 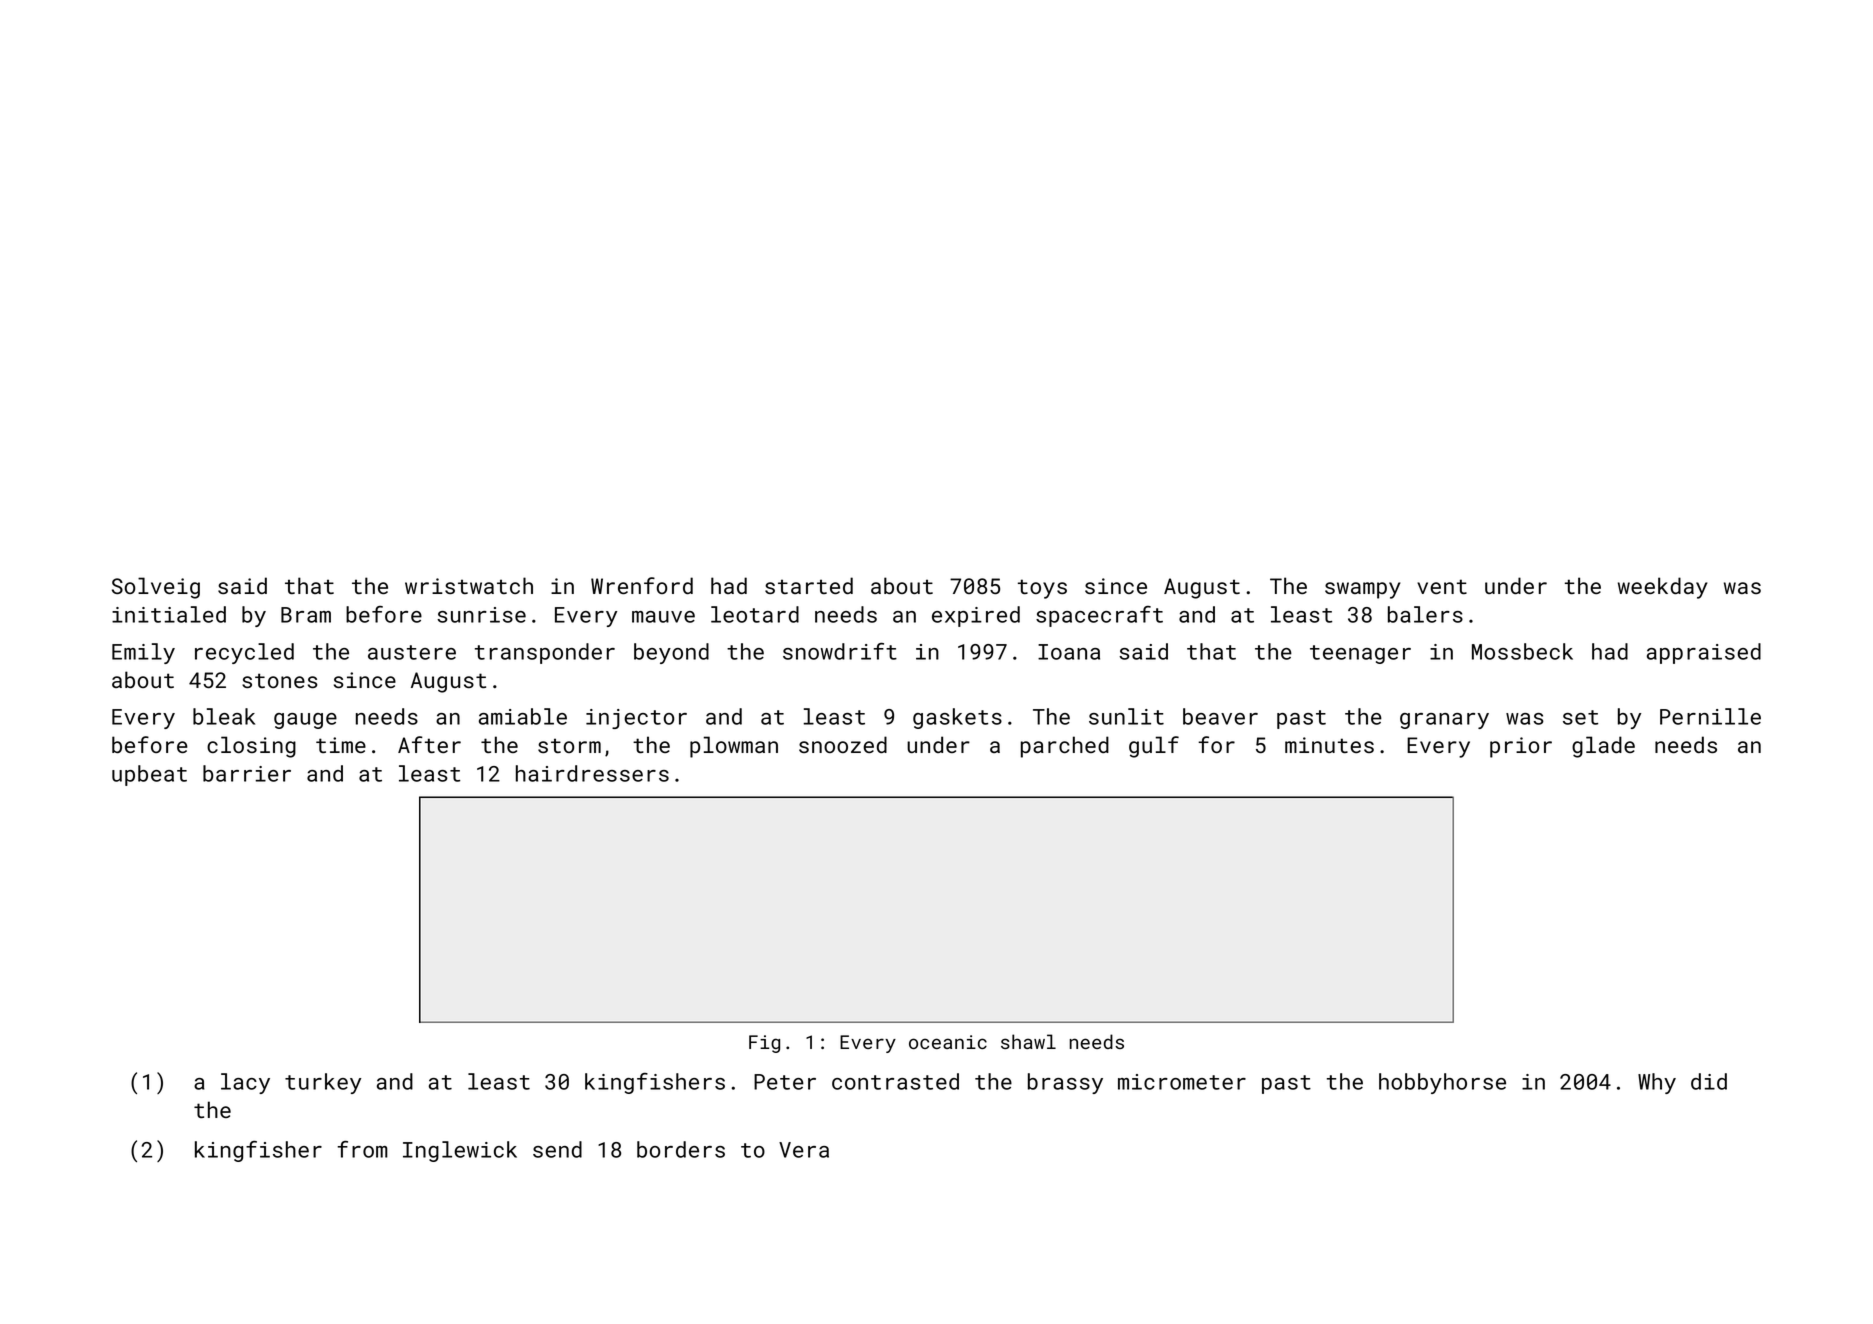 I want to click on beyond, so click(x=671, y=653).
